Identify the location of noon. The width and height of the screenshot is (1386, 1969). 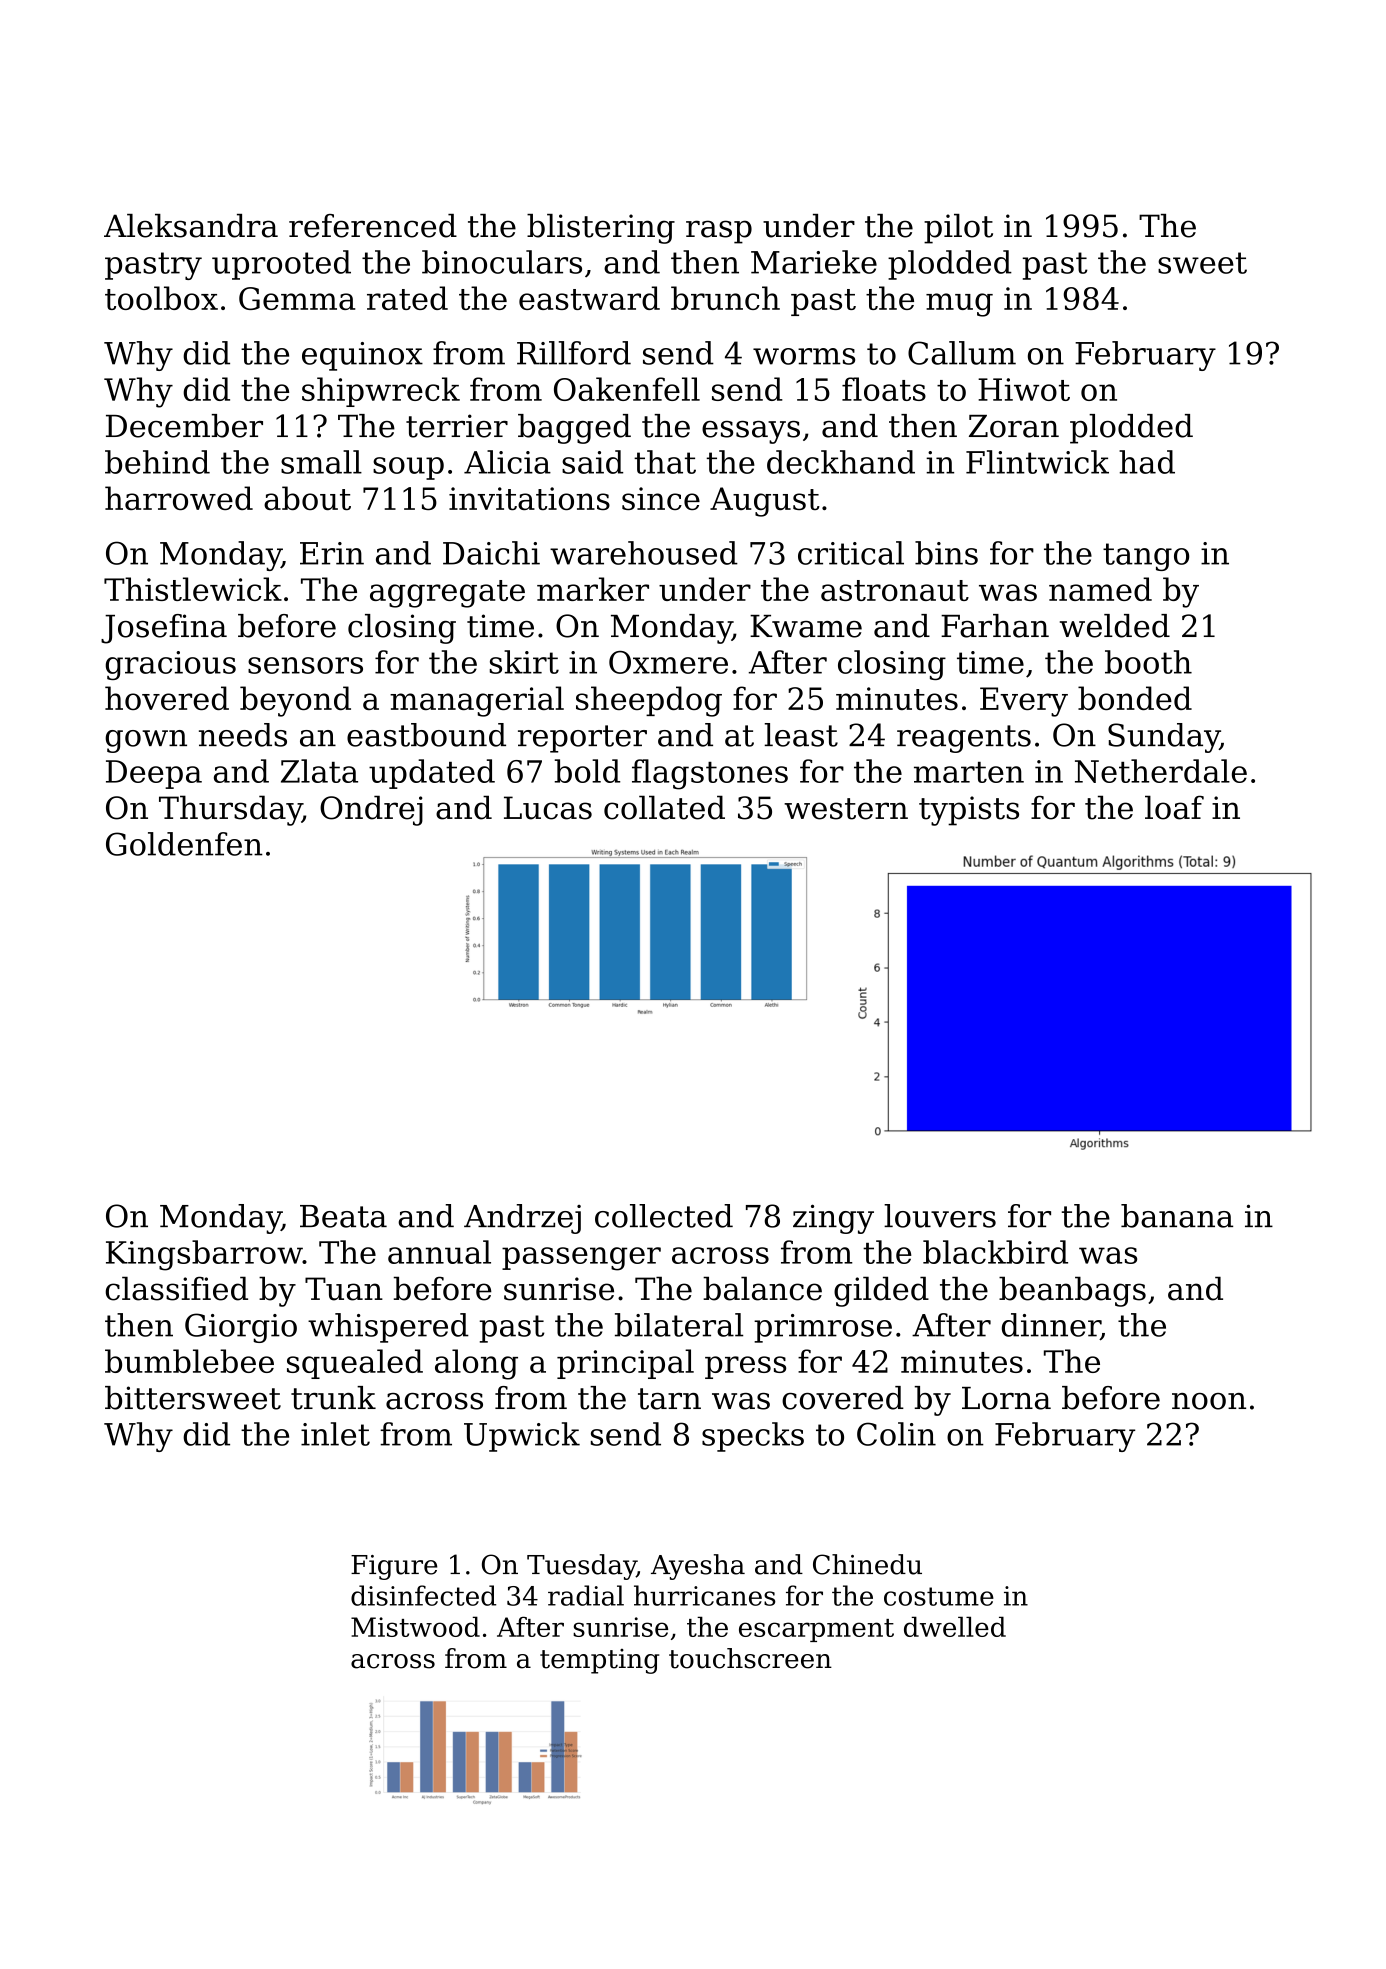
(1209, 1401).
